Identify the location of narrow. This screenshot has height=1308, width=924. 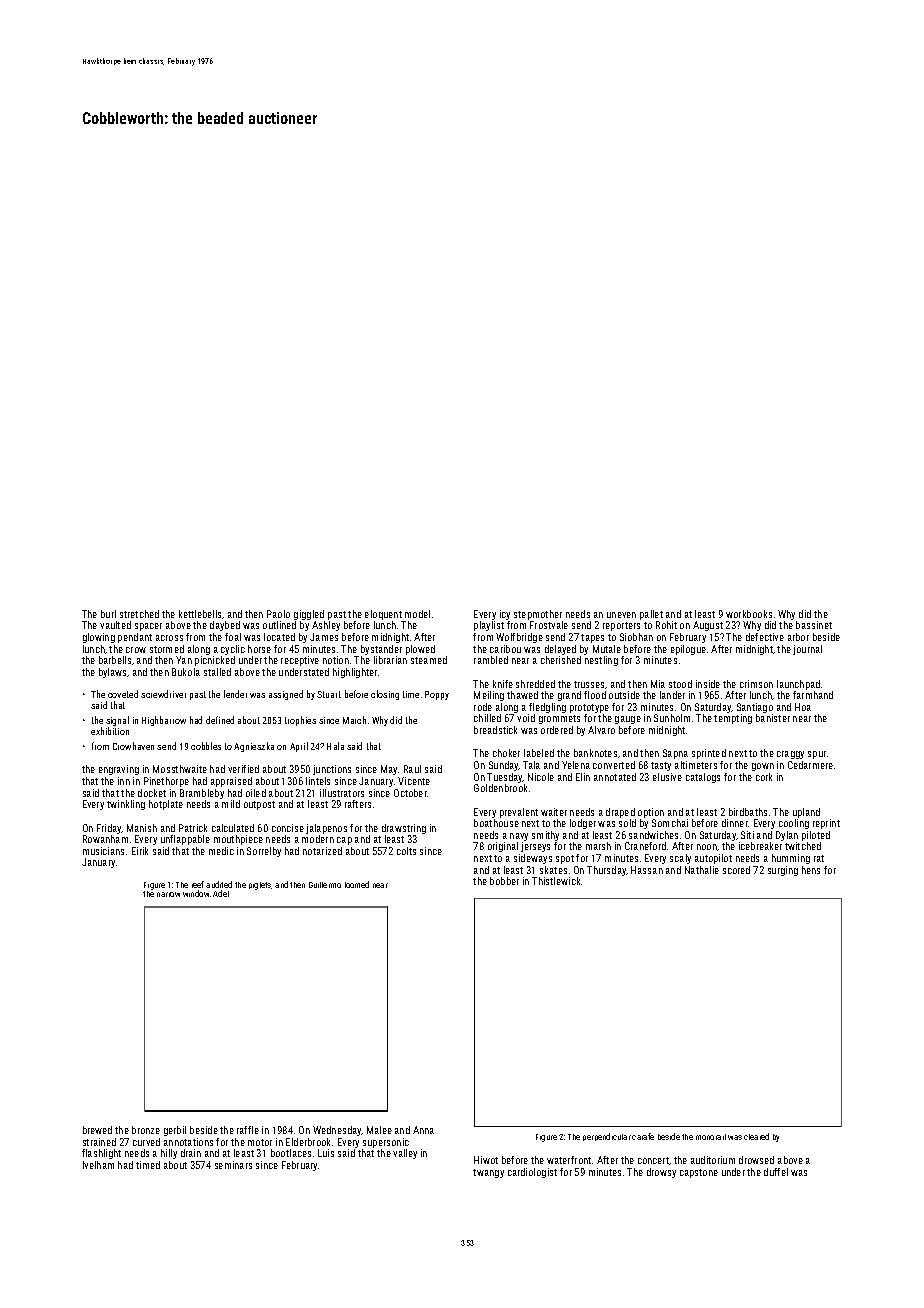
(168, 894).
